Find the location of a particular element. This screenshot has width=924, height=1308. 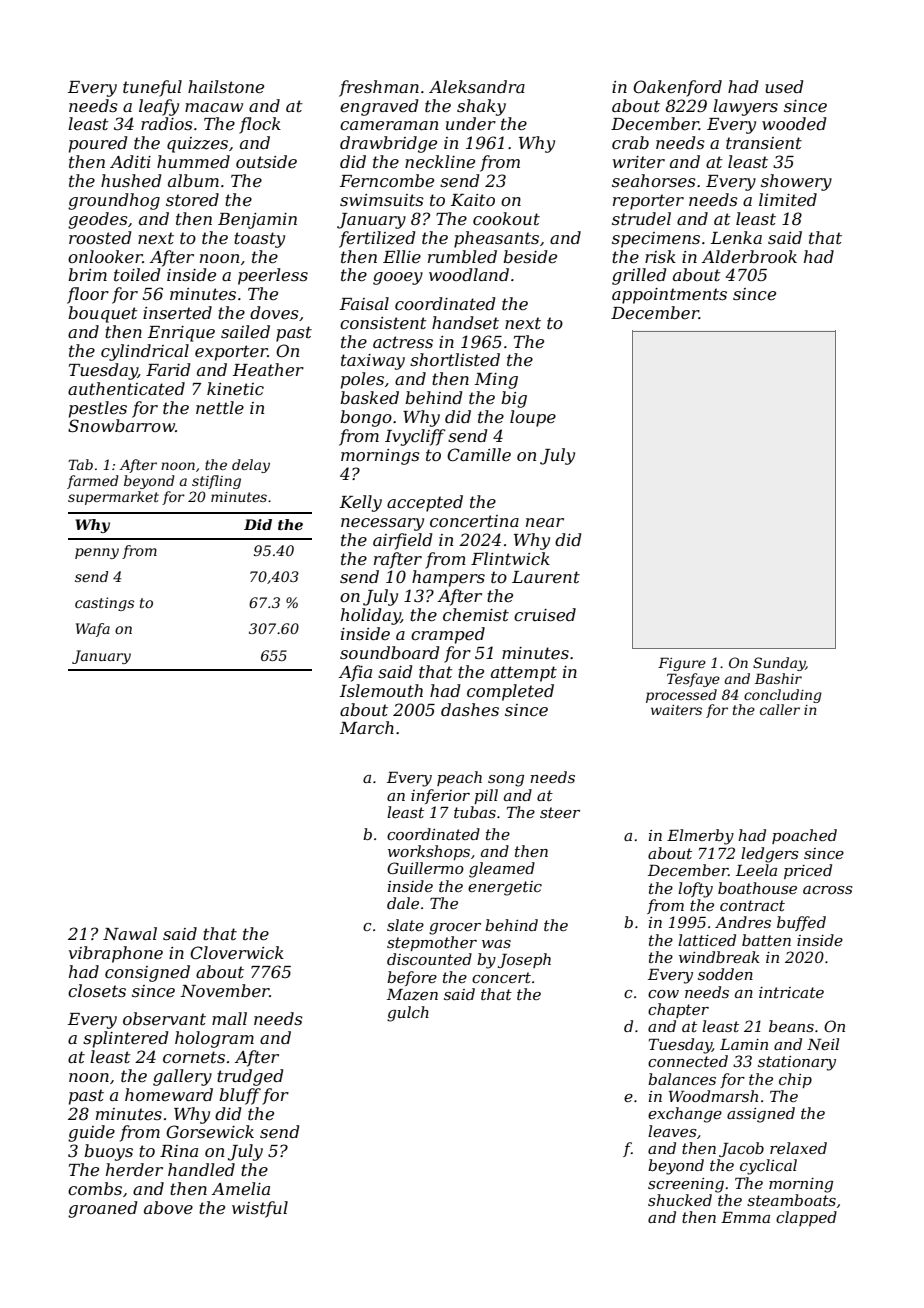

Amelia is located at coordinates (241, 1188).
